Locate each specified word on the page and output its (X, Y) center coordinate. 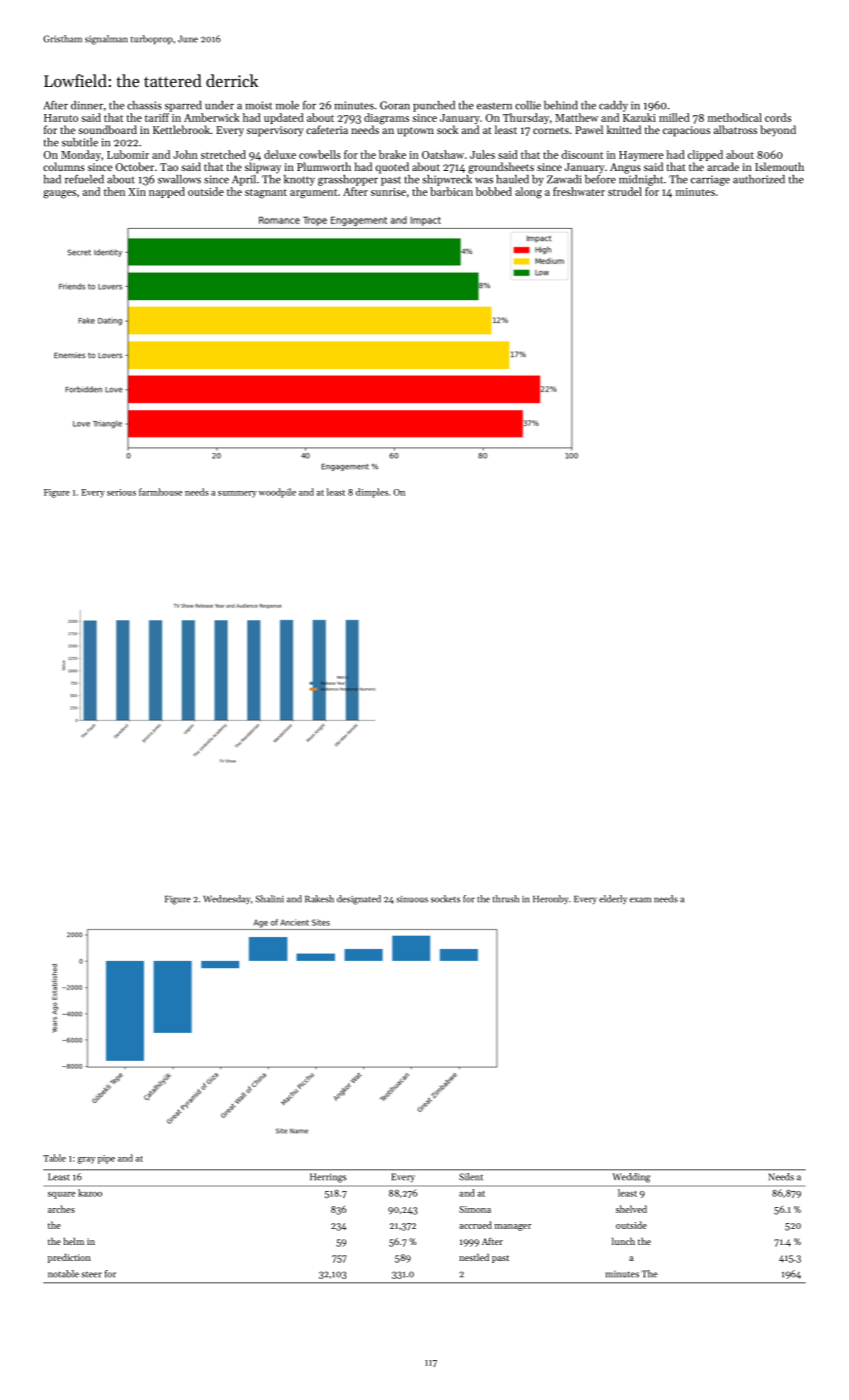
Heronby (550, 899)
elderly (613, 899)
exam (640, 900)
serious (121, 492)
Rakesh (319, 899)
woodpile (277, 493)
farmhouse (160, 492)
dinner (87, 105)
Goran (395, 105)
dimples (372, 493)
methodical (735, 117)
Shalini (270, 899)
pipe (106, 1159)
